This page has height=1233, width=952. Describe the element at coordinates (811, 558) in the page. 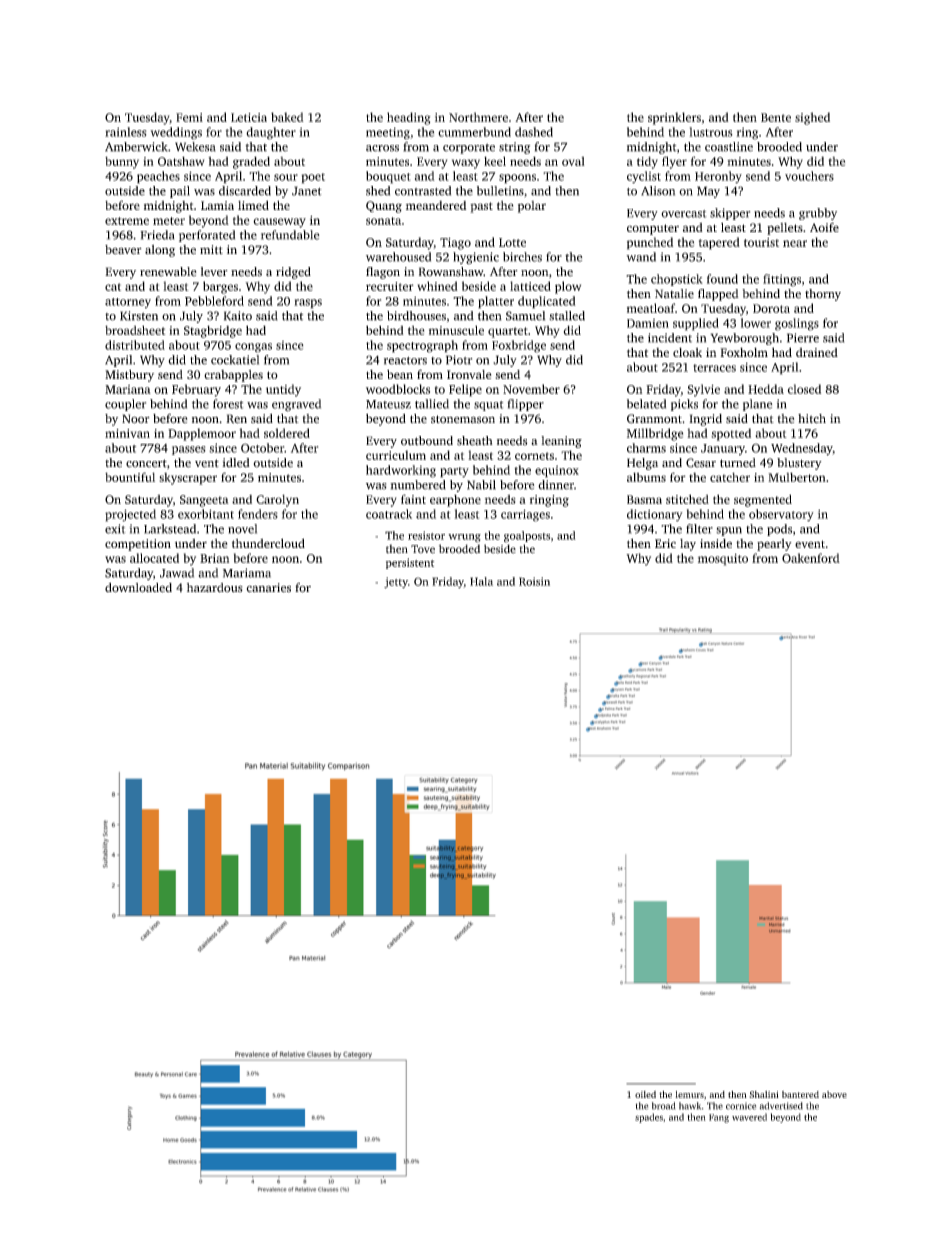

I see `Oakenford` at that location.
